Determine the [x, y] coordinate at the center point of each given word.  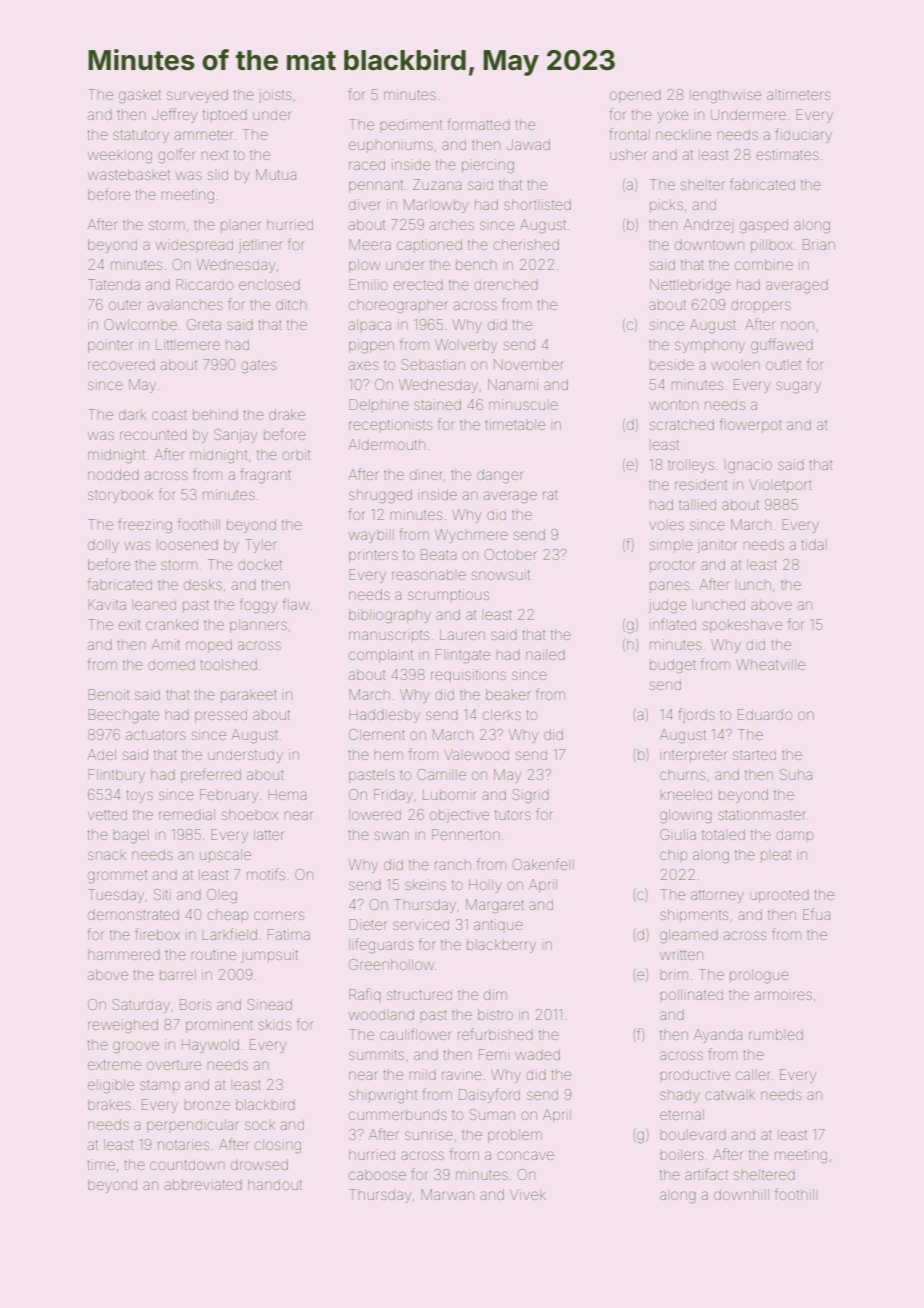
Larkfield [229, 934]
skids [275, 1024]
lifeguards [381, 946]
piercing [488, 166]
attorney [717, 896]
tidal [814, 544]
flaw [296, 604]
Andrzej [708, 226]
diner [426, 474]
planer [241, 227]
